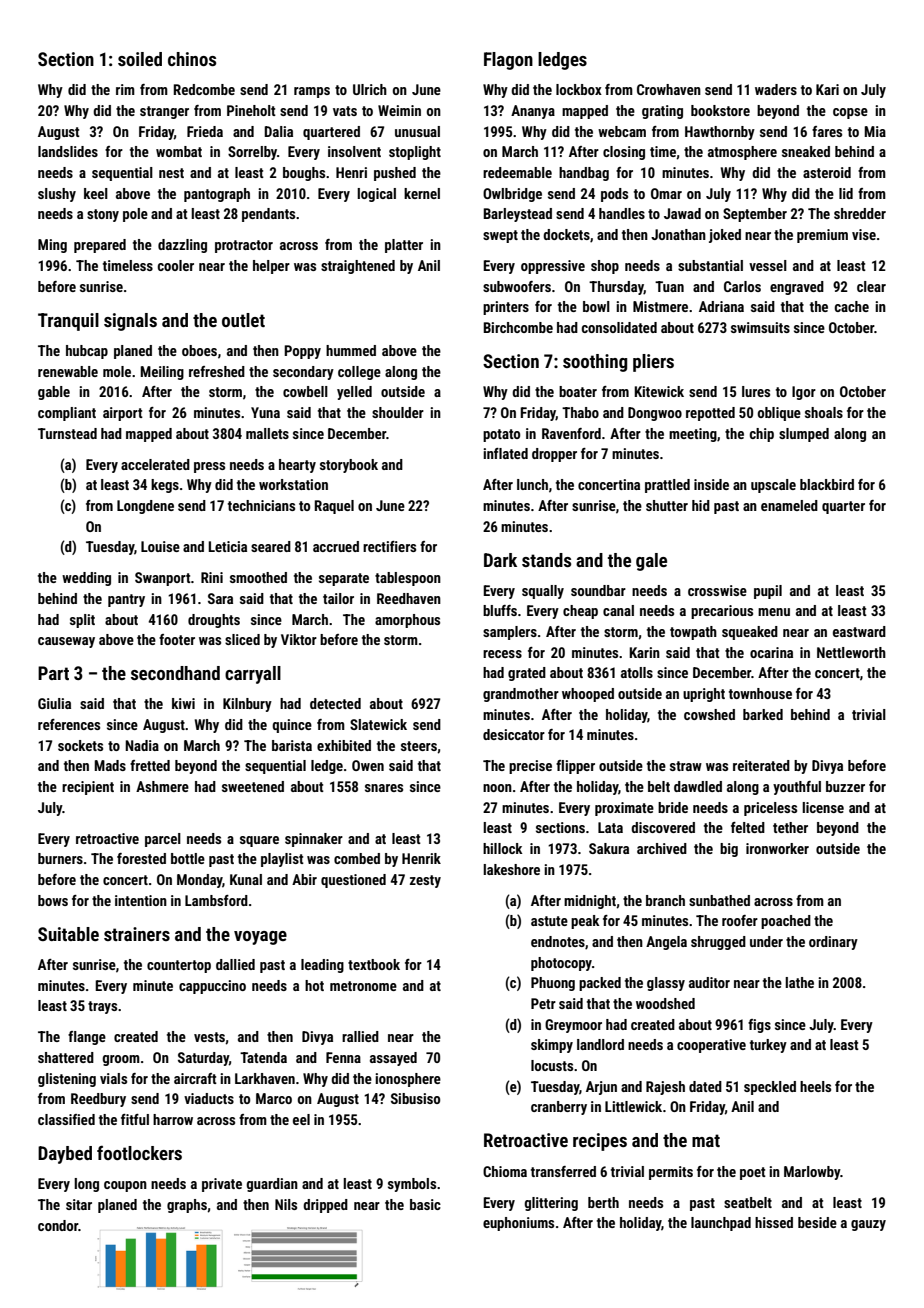 The image size is (924, 1308). Describe the element at coordinates (776, 89) in the screenshot. I see `waders` at that location.
